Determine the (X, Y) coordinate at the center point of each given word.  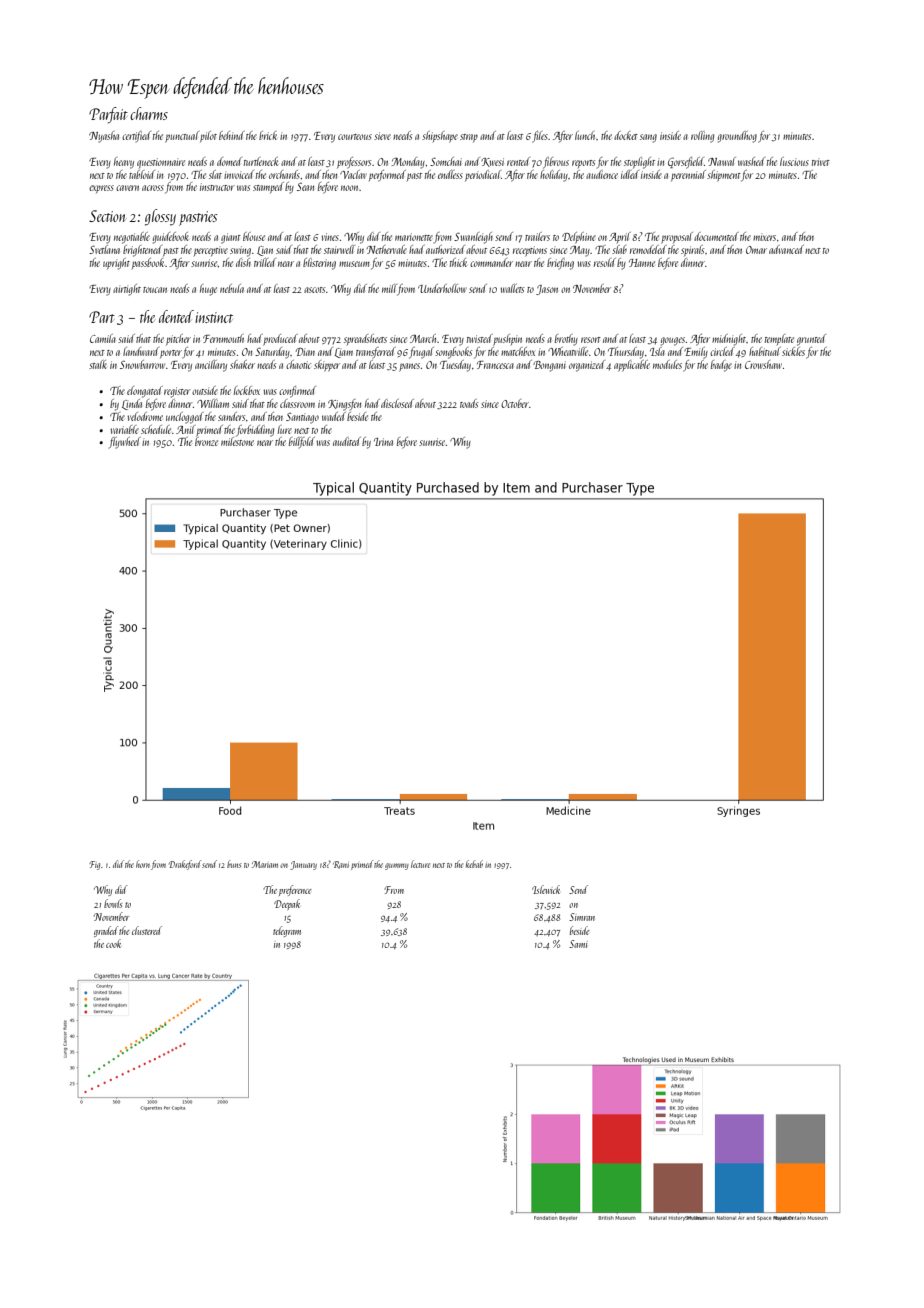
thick (458, 262)
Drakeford (185, 865)
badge (721, 366)
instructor (217, 187)
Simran (582, 917)
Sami (578, 944)
